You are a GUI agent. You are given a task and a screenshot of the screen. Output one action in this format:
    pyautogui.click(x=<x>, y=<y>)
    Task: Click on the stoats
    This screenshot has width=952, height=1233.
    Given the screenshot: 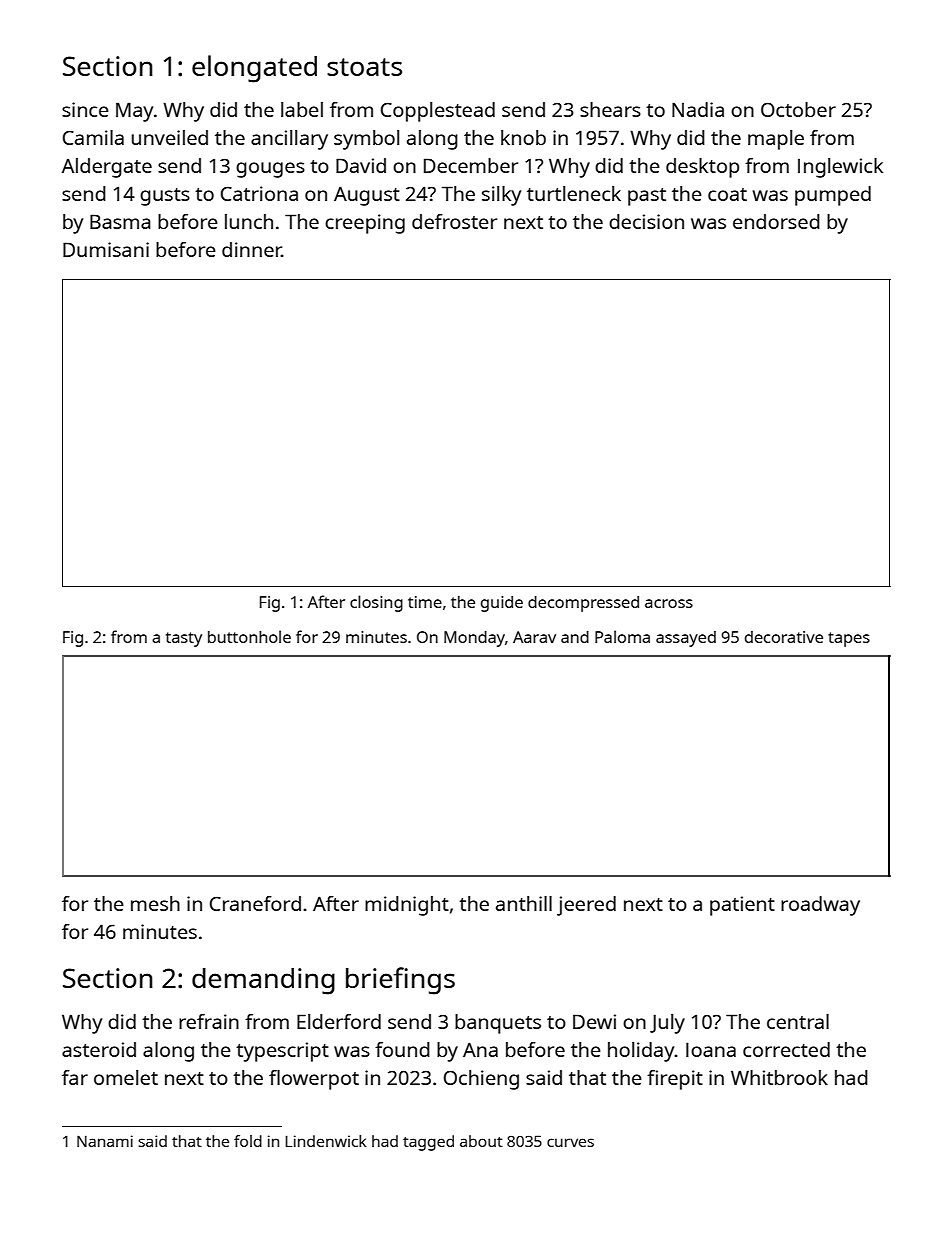 What is the action you would take?
    pyautogui.click(x=364, y=67)
